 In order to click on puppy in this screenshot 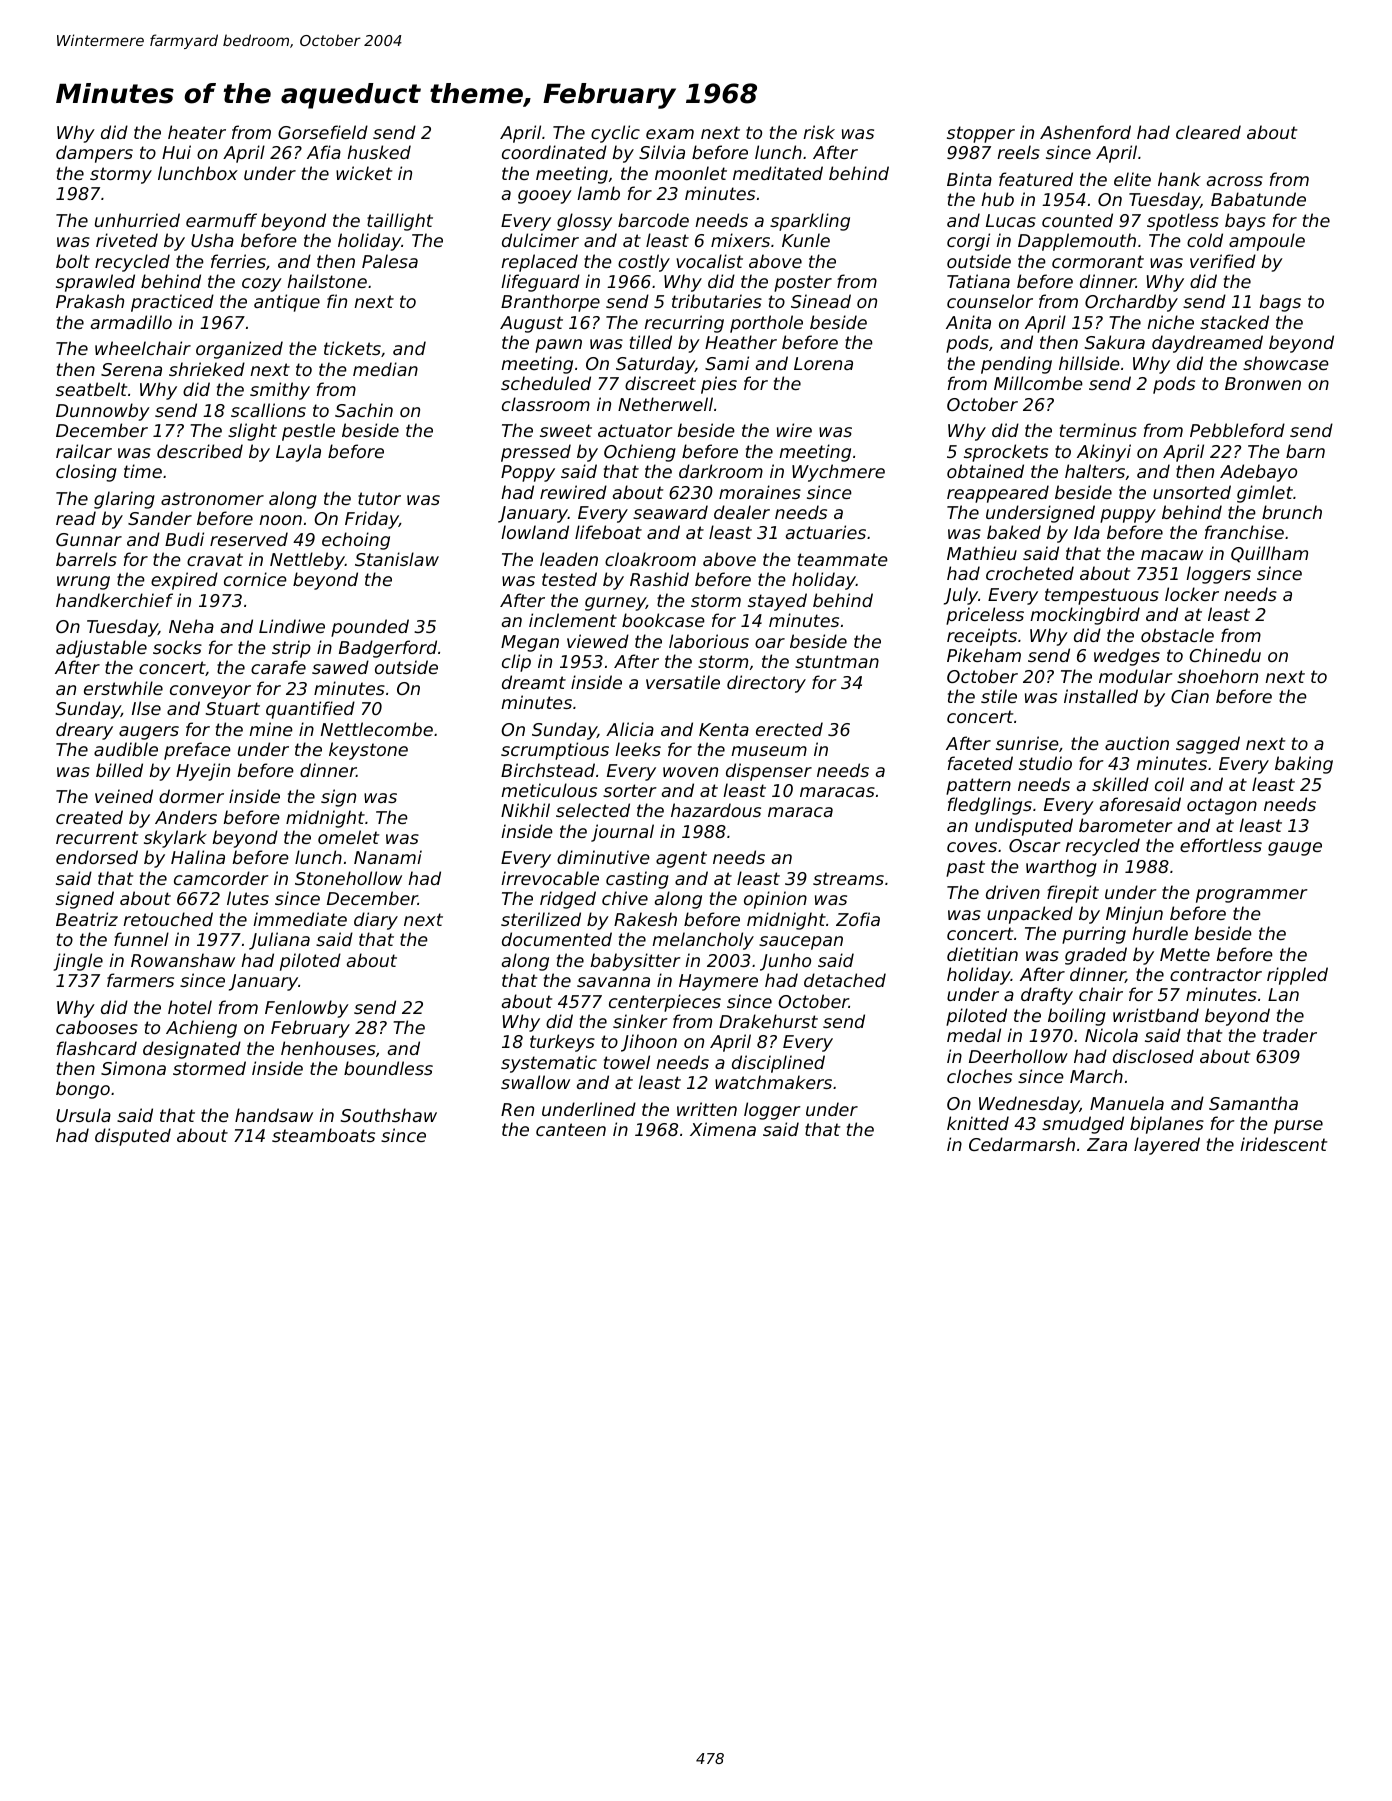, I will do `click(1128, 516)`.
